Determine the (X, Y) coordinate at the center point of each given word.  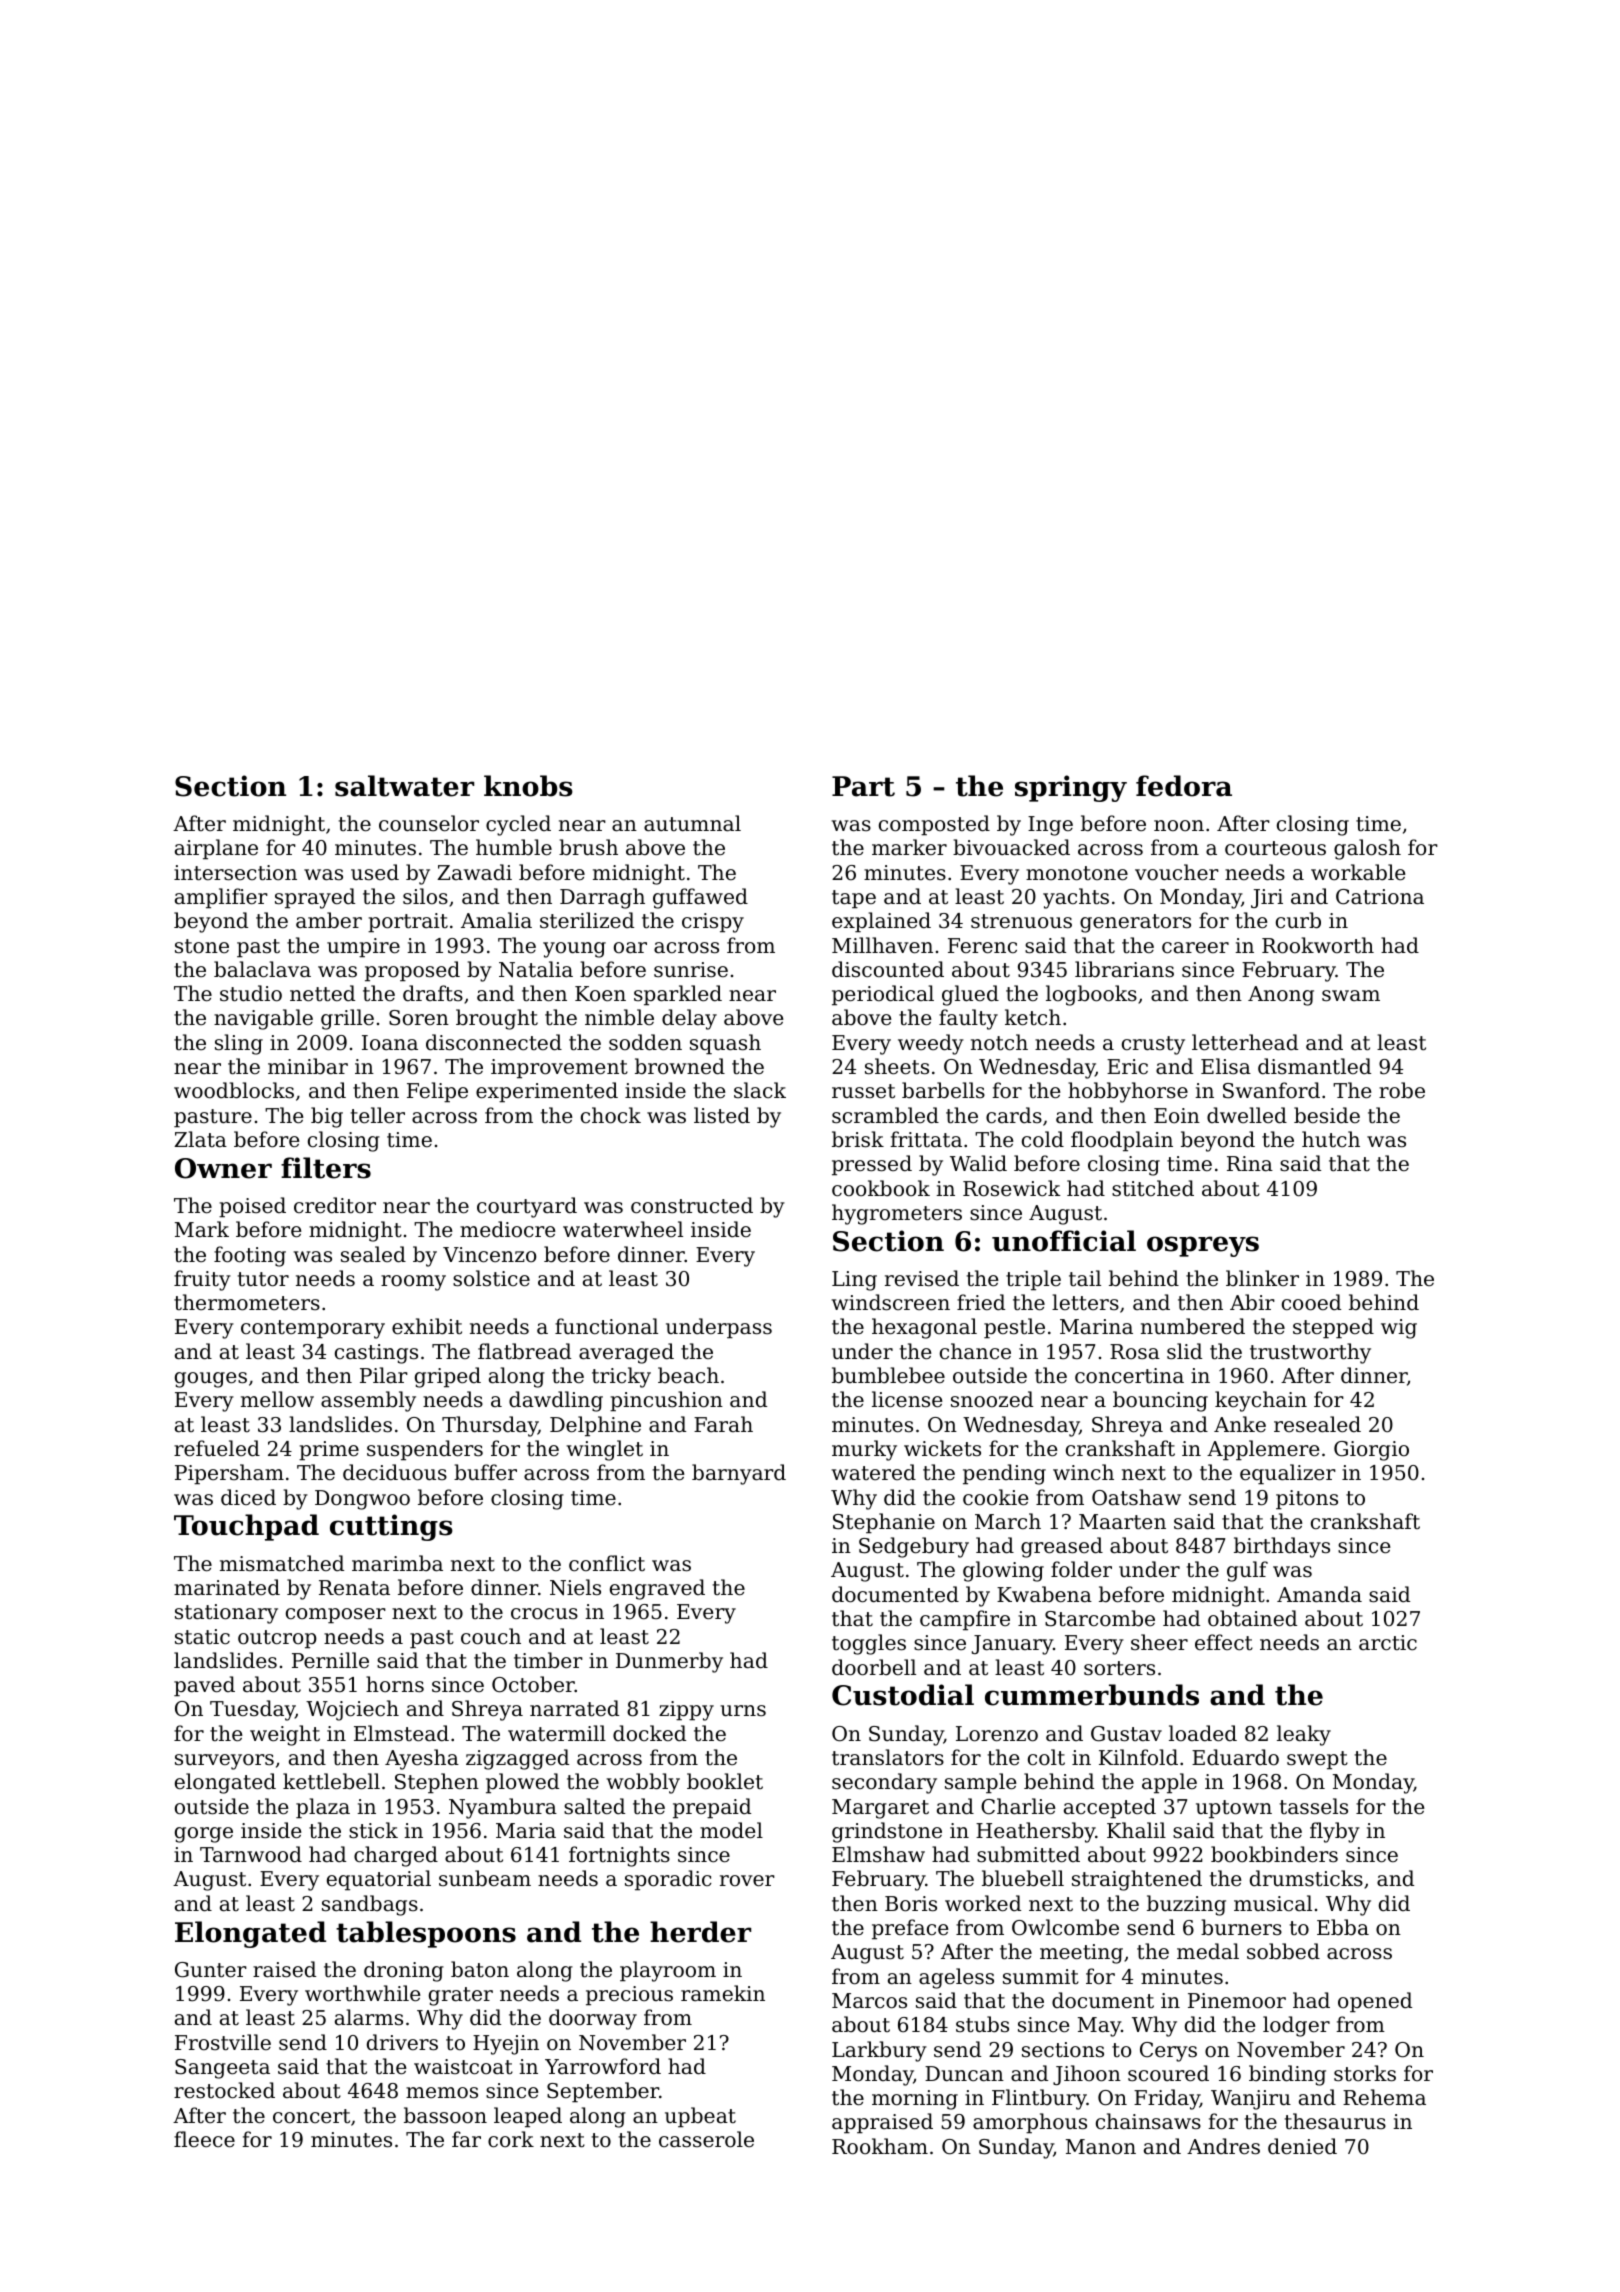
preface (910, 1929)
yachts (1076, 898)
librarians (1124, 969)
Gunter (211, 1970)
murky (864, 1450)
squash (725, 1044)
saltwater (404, 786)
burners (1241, 1927)
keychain (1261, 1401)
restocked (224, 2090)
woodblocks (234, 1090)
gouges (211, 1380)
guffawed (700, 898)
